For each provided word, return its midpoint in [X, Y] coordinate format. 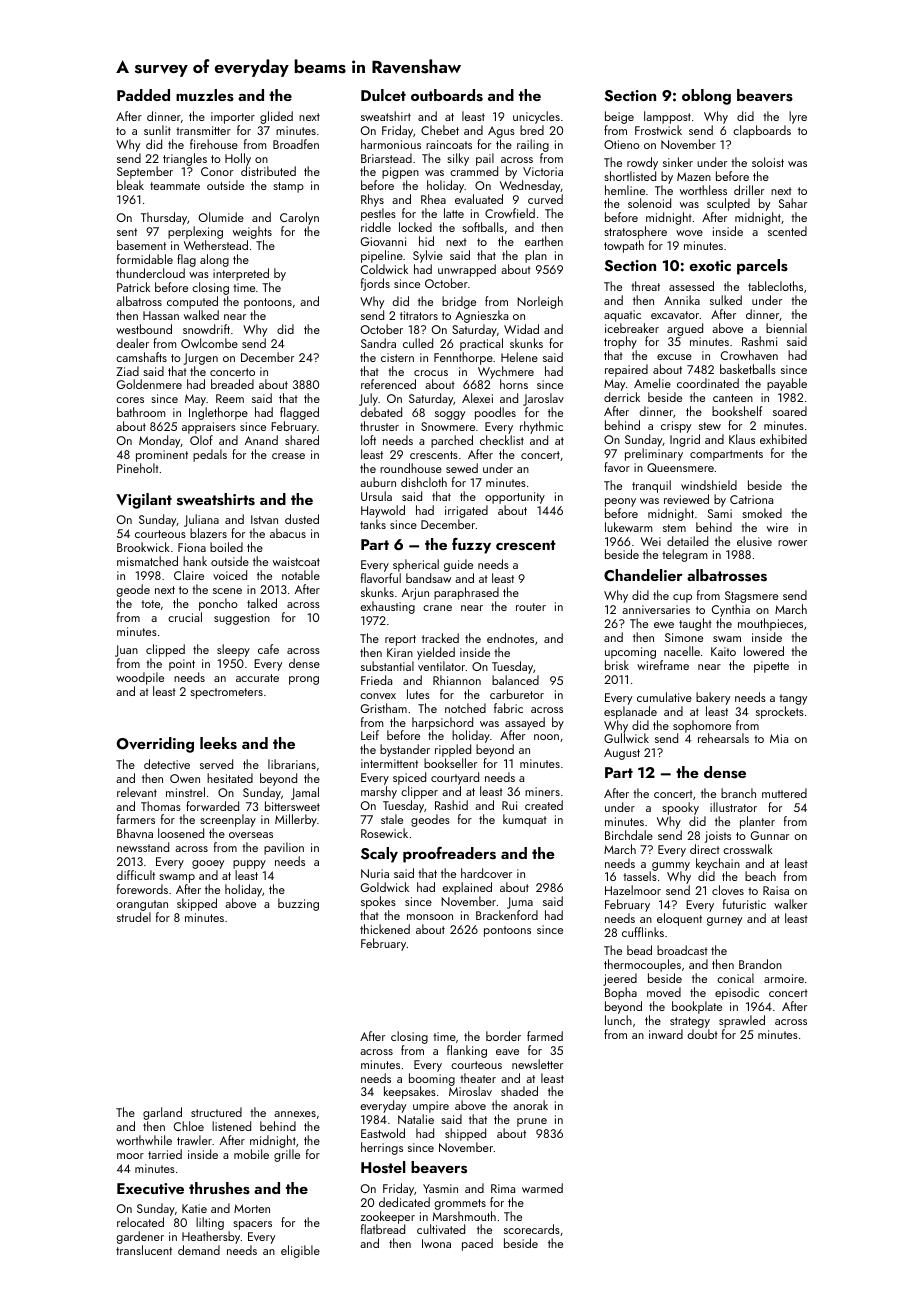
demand [199, 1250]
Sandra [378, 343]
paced [477, 1244]
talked [262, 603]
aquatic [622, 316]
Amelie [652, 383]
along [214, 260]
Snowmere [448, 426]
